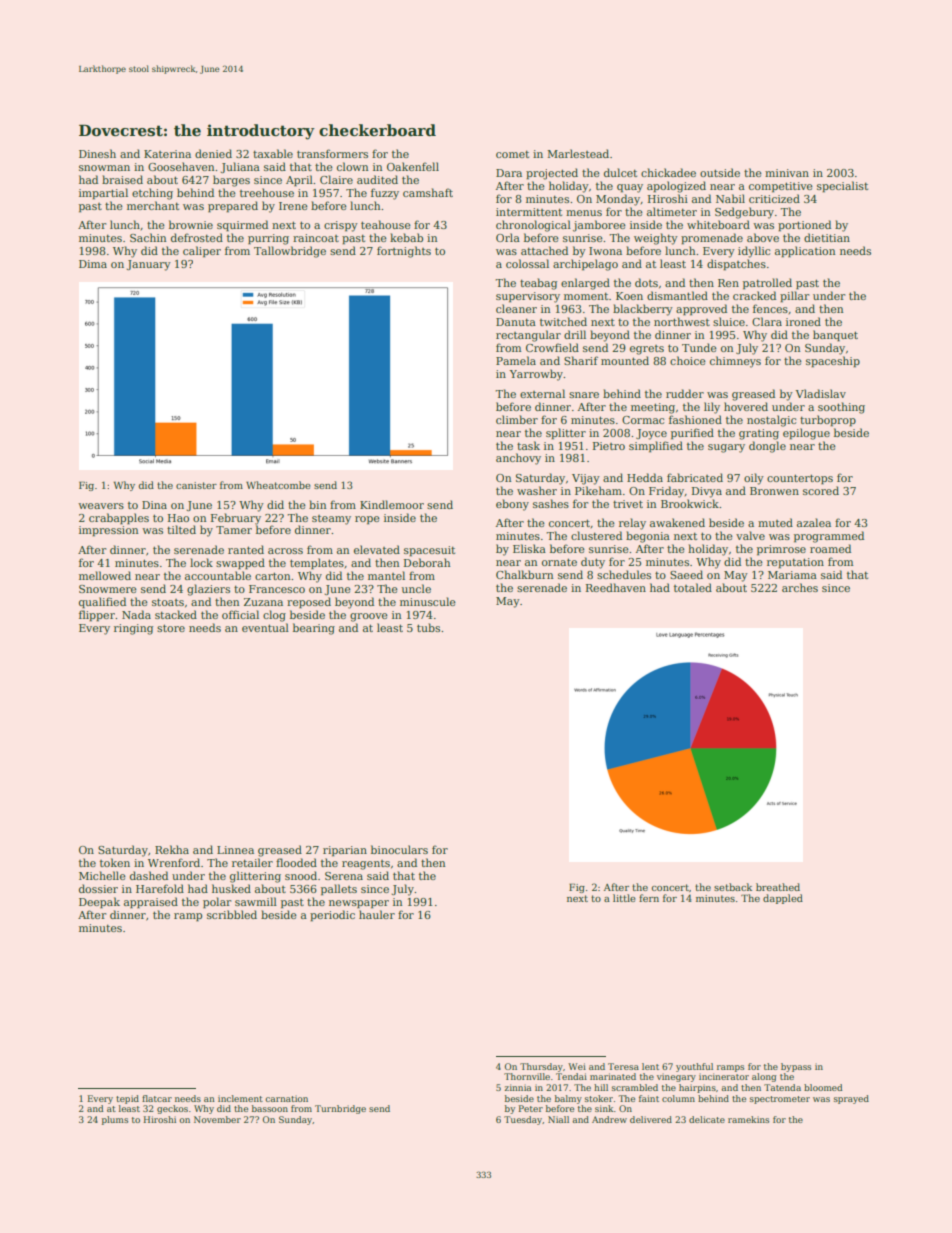  What do you see at coordinates (428, 627) in the page?
I see `tubs` at bounding box center [428, 627].
